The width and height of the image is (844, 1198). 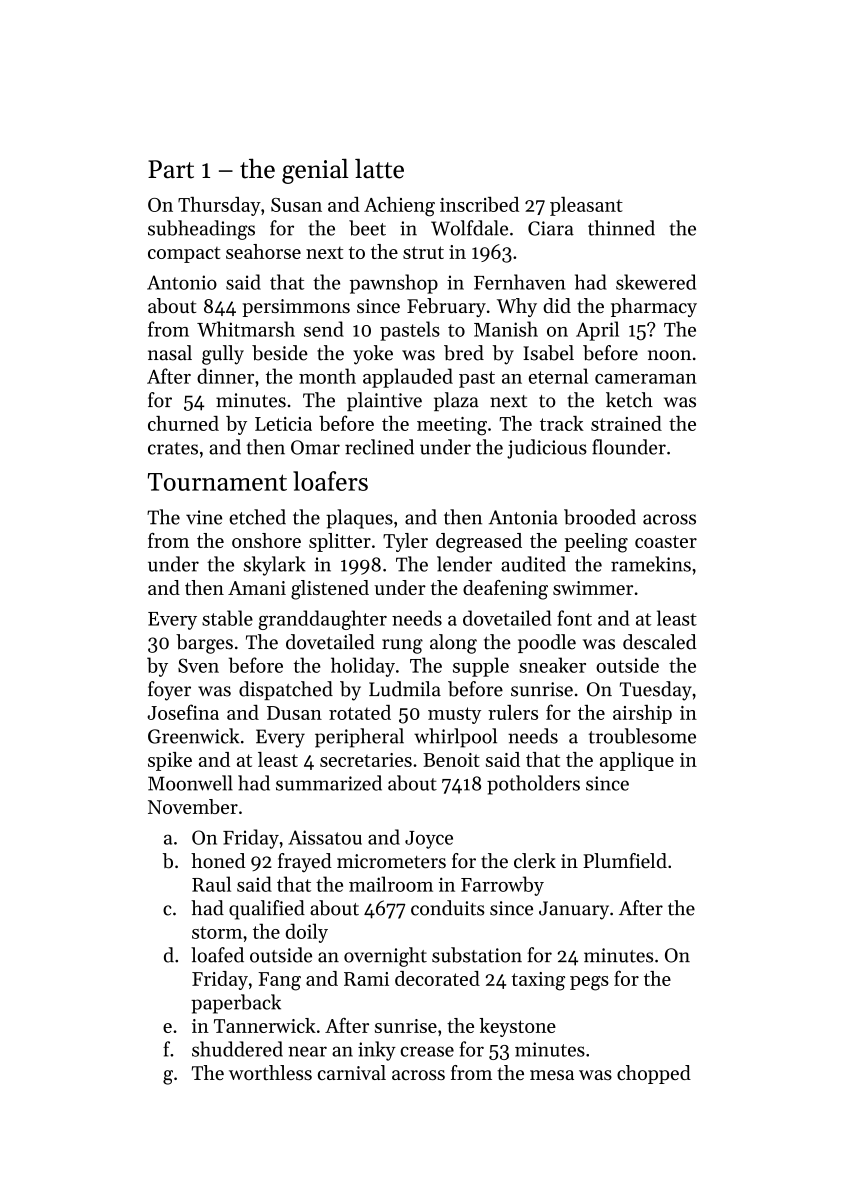 I want to click on yoke, so click(x=373, y=355).
